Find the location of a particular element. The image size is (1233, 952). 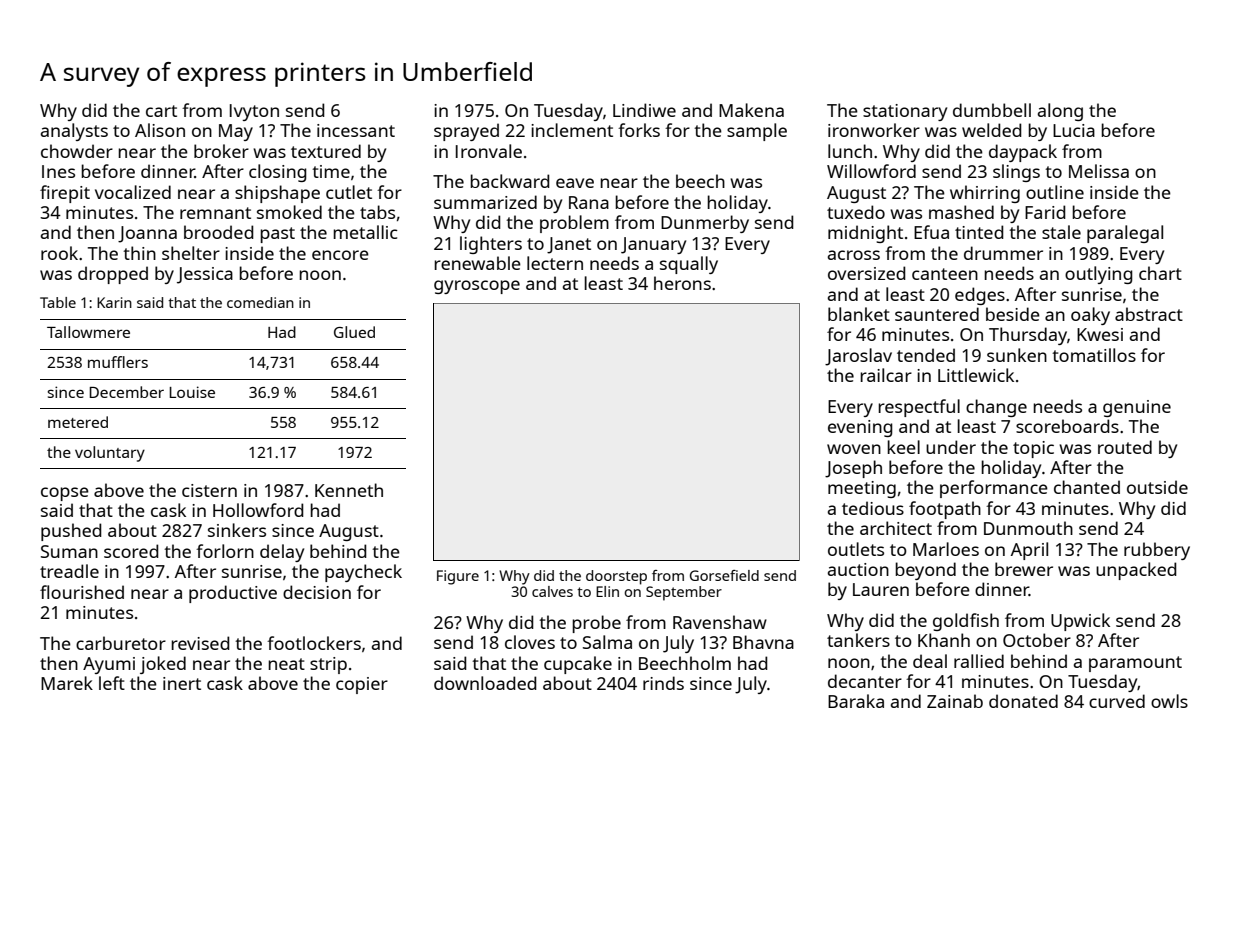

sample is located at coordinates (757, 132).
